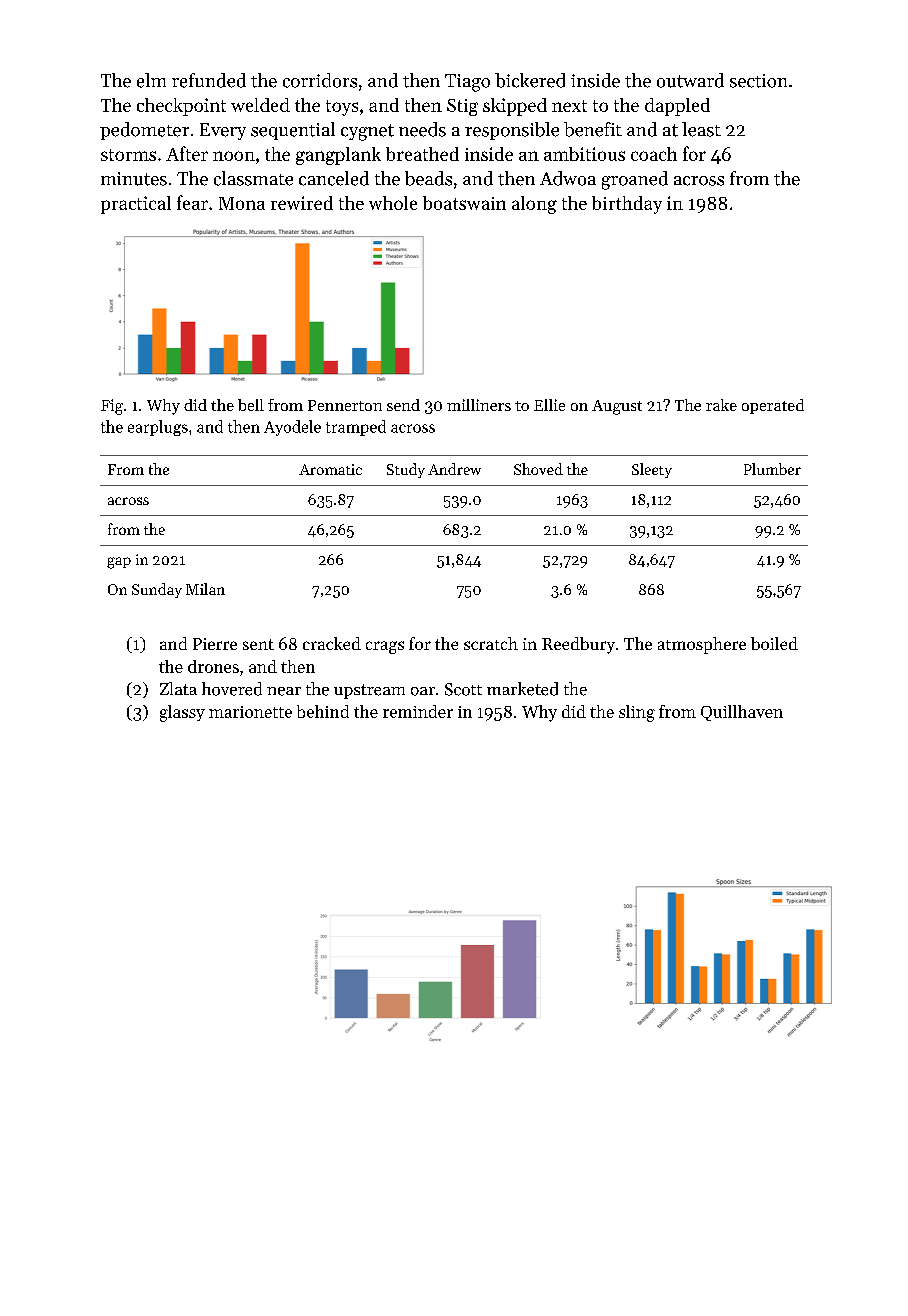  What do you see at coordinates (182, 713) in the screenshot?
I see `glassy` at bounding box center [182, 713].
